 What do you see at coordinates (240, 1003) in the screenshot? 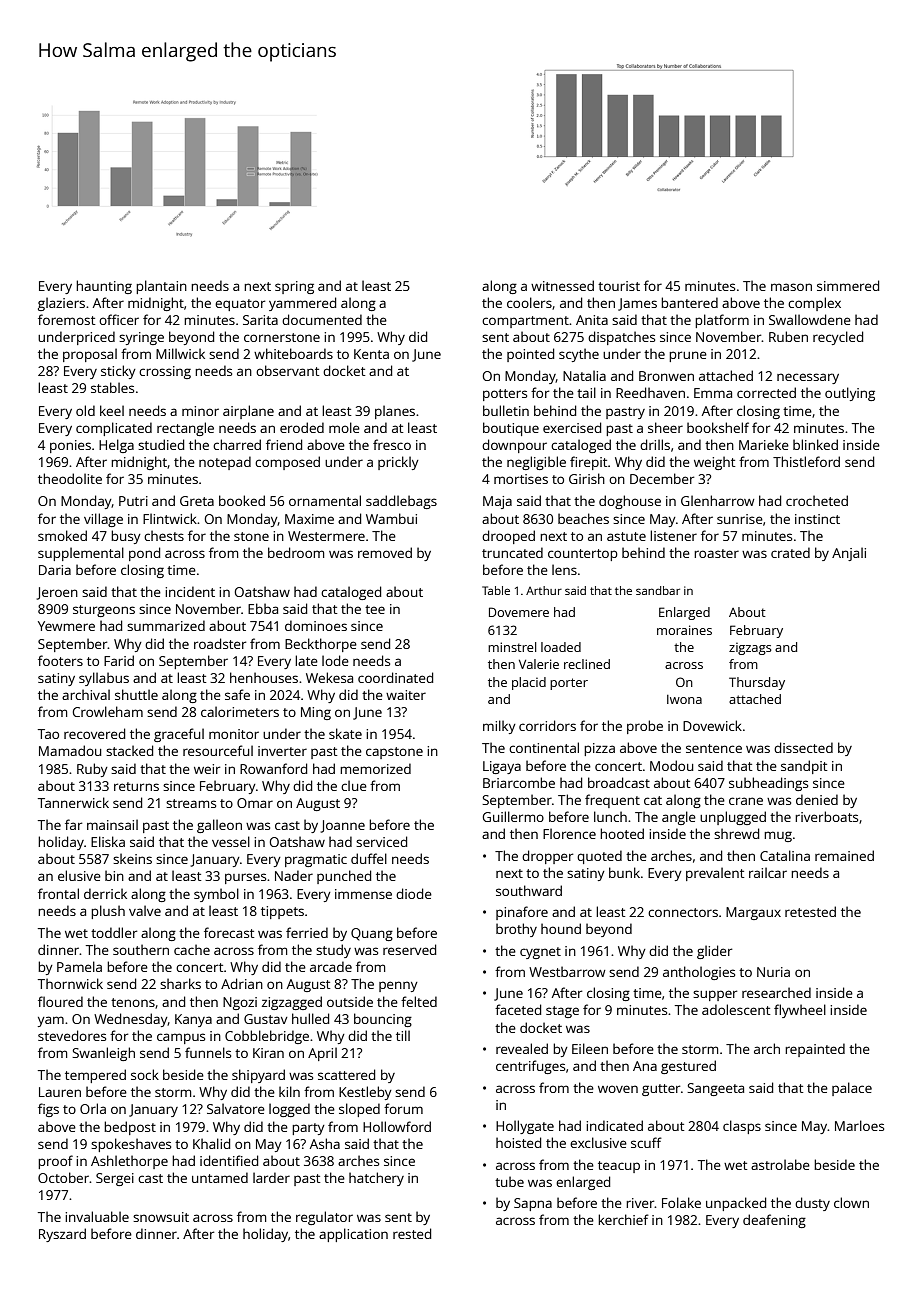
I see `Ngozi` at bounding box center [240, 1003].
